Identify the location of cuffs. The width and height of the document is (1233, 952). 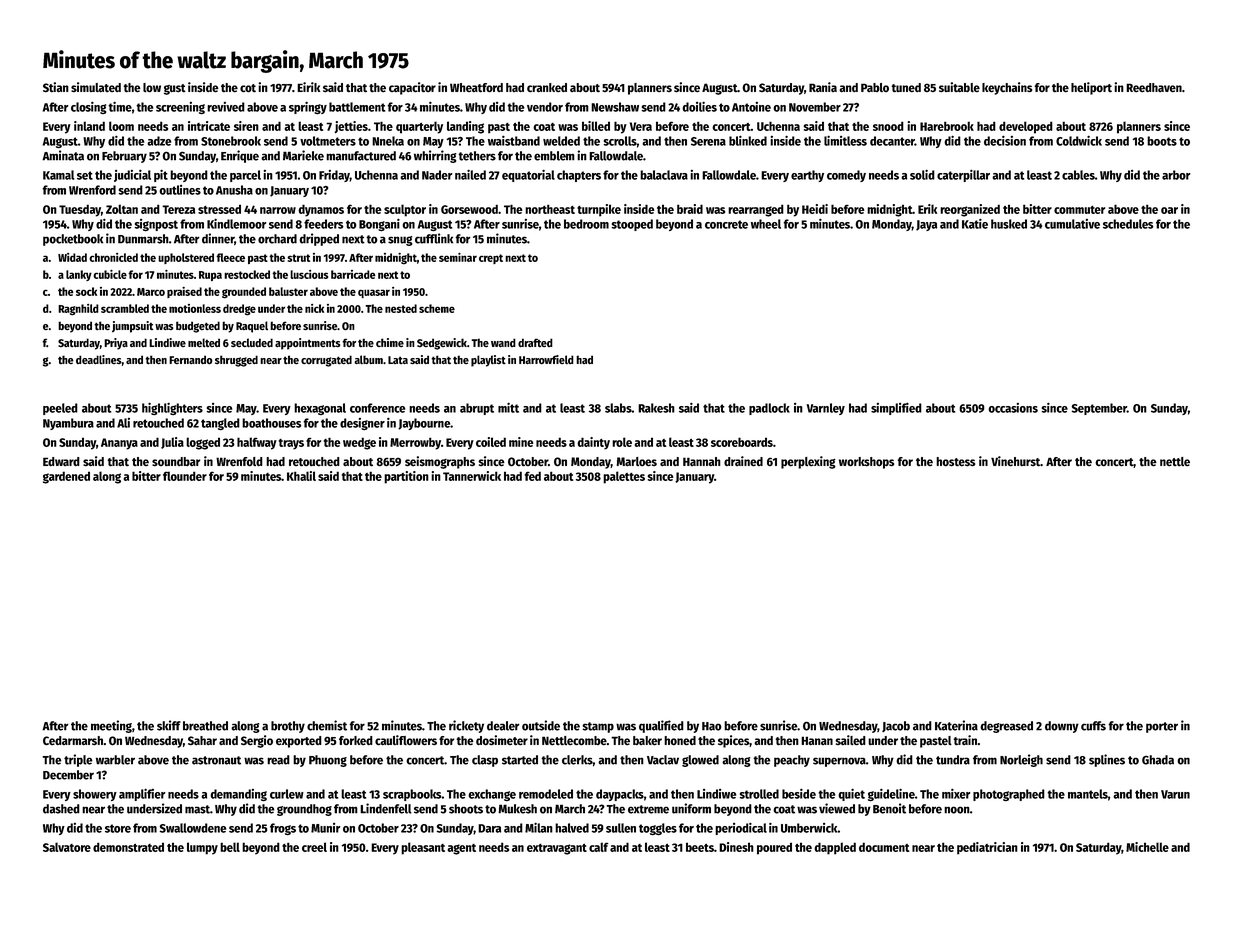
(1093, 726).
